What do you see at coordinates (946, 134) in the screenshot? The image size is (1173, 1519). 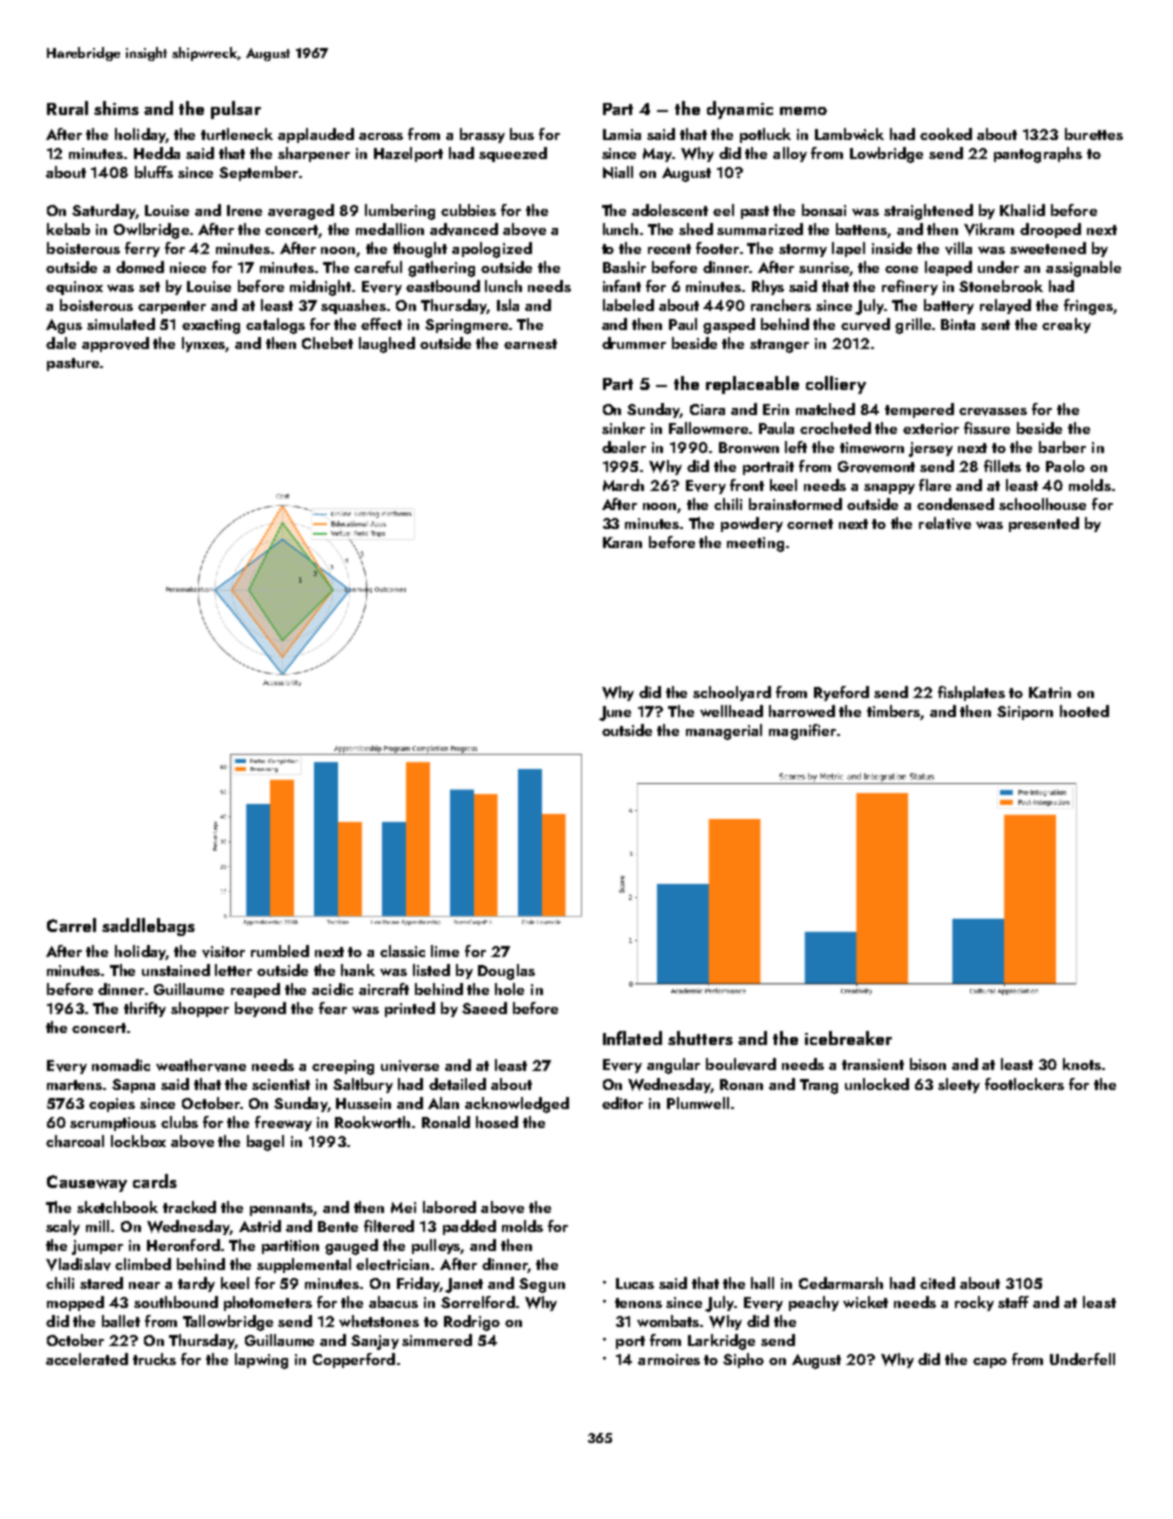 I see `cooked` at bounding box center [946, 134].
